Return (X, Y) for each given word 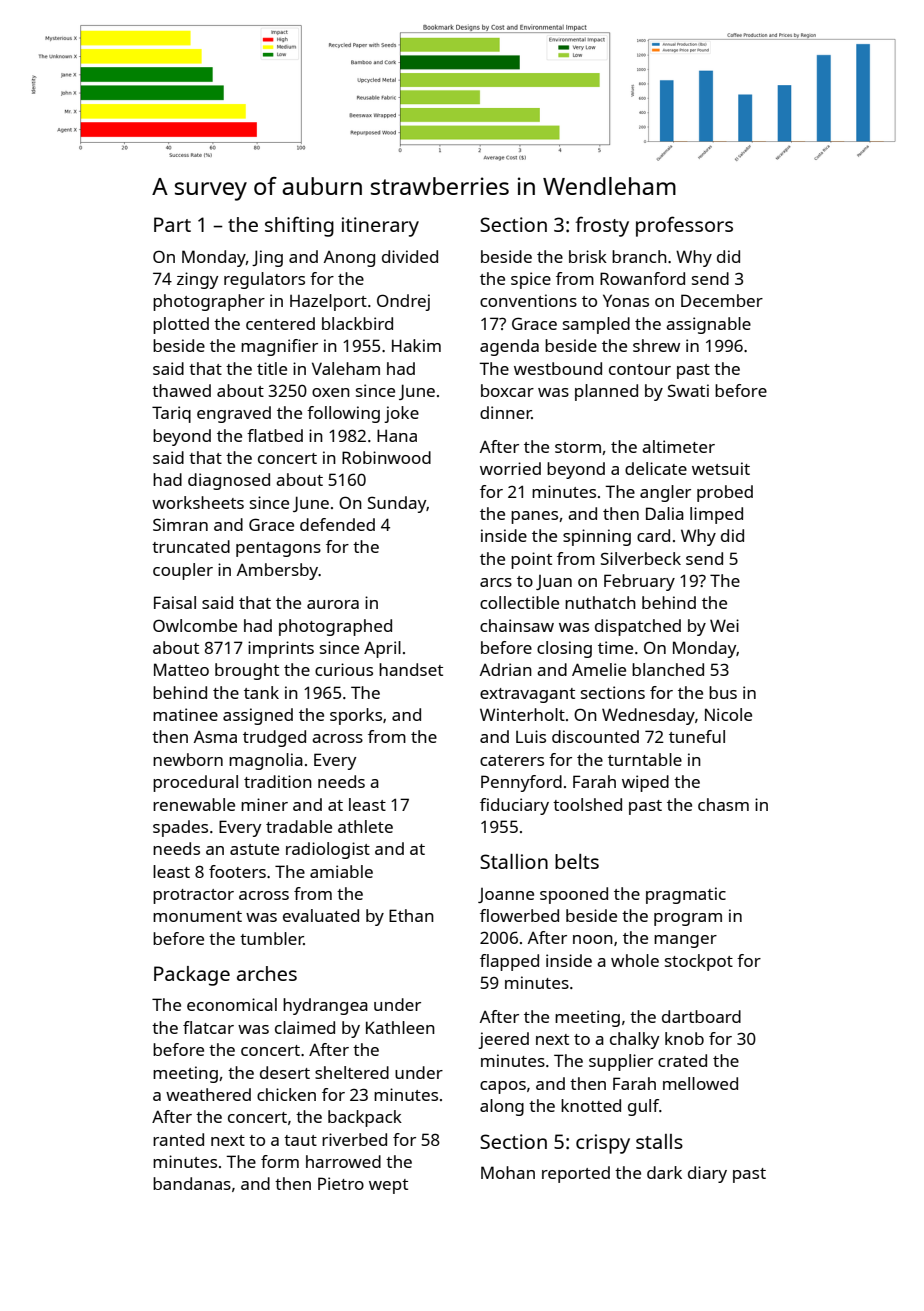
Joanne (506, 895)
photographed (335, 627)
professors (684, 226)
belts (577, 861)
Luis (531, 736)
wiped (645, 783)
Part (172, 224)
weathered (208, 1094)
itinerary (380, 227)
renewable (194, 804)
